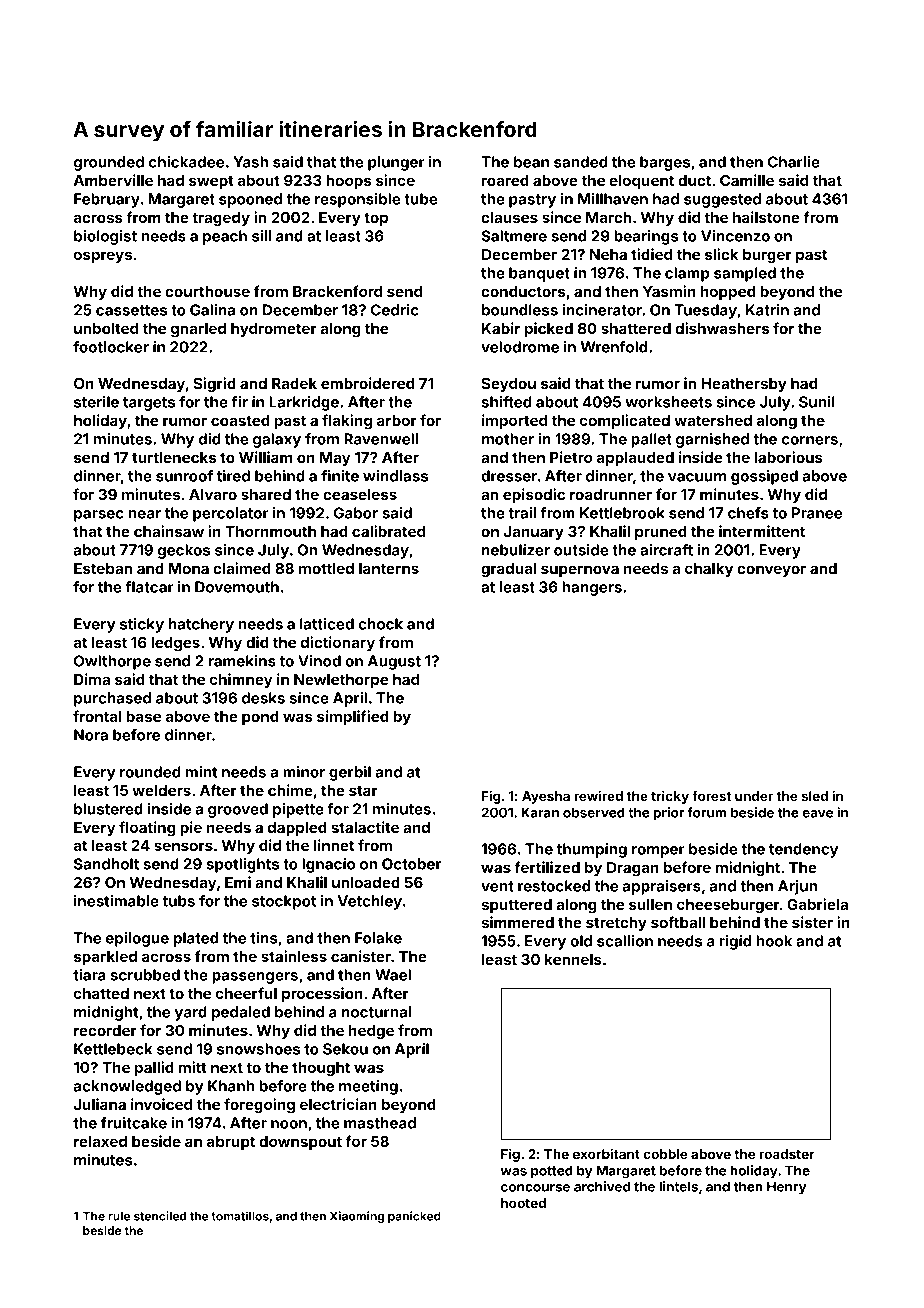 This document has height=1308, width=924. Describe the element at coordinates (111, 347) in the document. I see `footlocker` at that location.
